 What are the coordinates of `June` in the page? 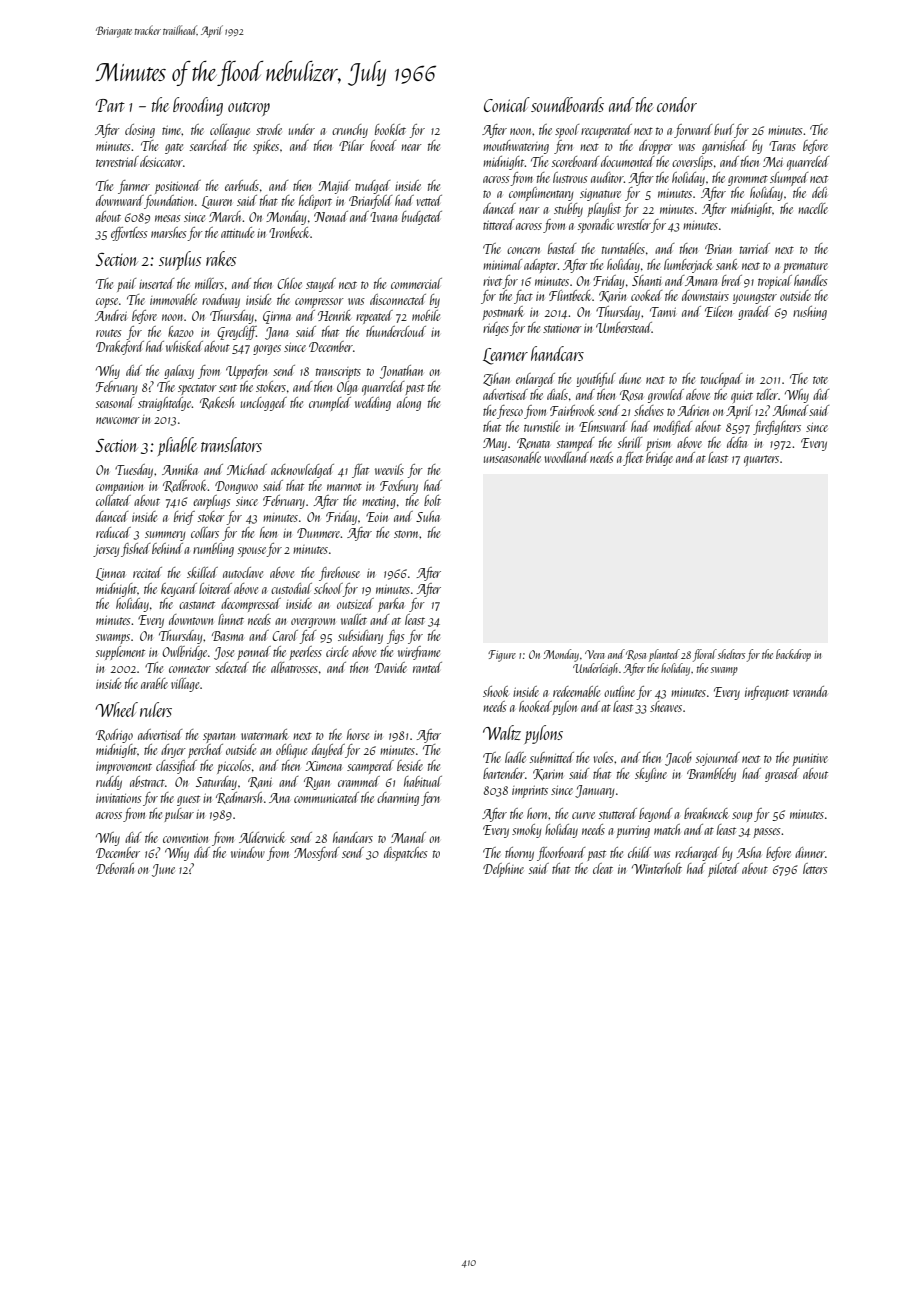 It's located at (163, 870).
